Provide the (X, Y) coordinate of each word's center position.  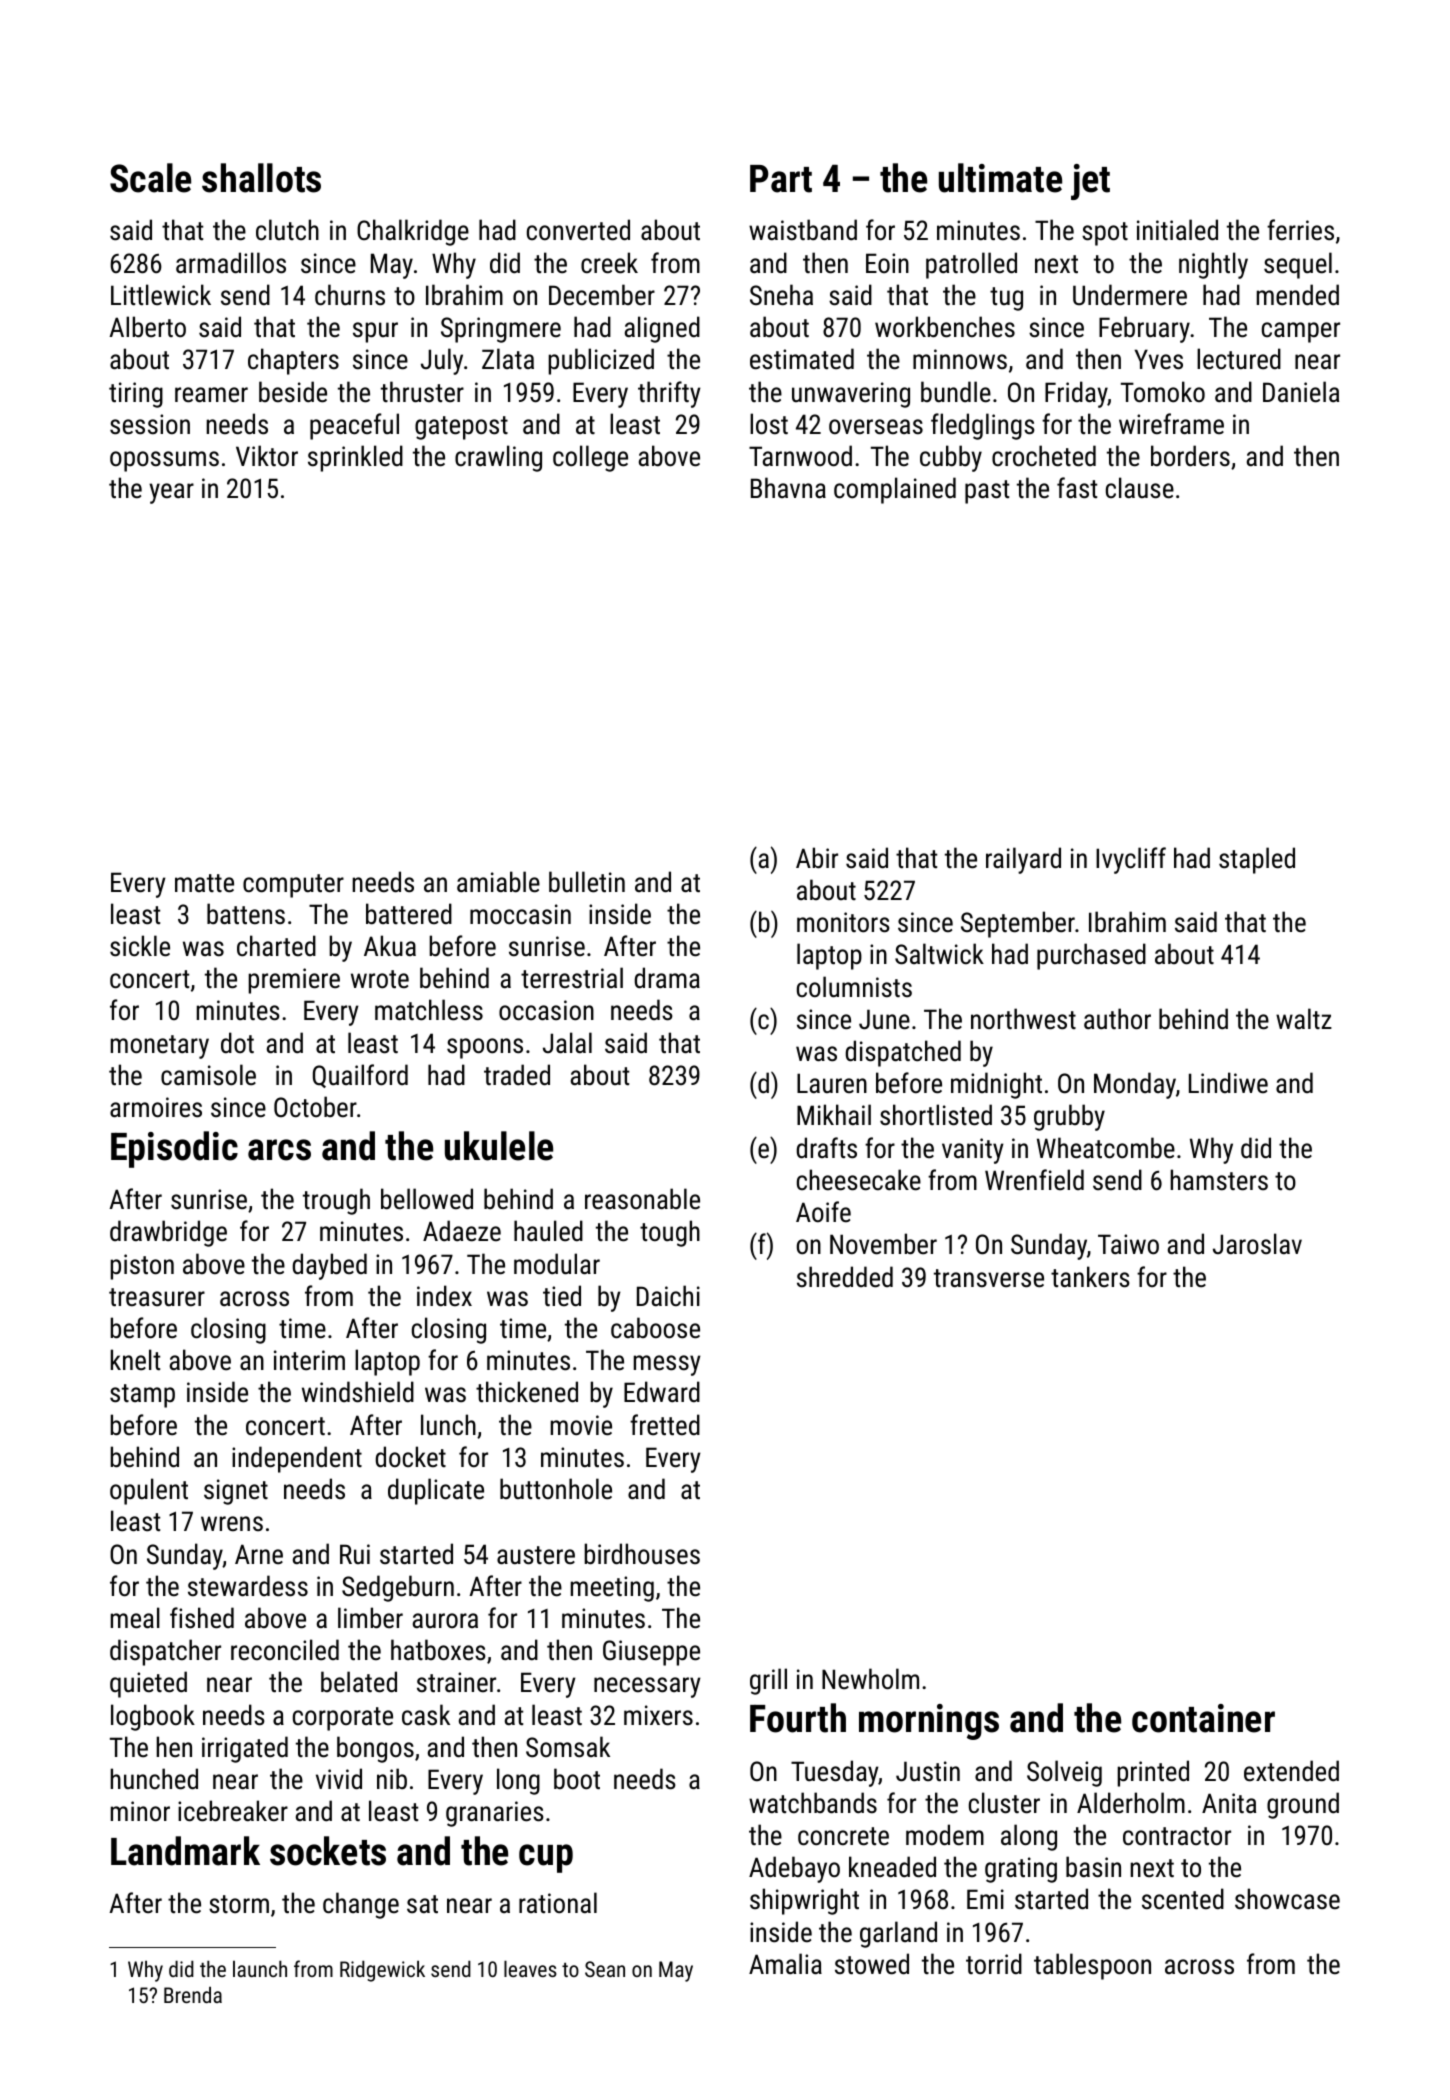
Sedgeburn (398, 1588)
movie (581, 1425)
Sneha (781, 295)
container (1203, 1718)
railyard (1023, 860)
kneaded (892, 1867)
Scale (150, 178)
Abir (817, 858)
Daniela (1301, 392)
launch (260, 1968)
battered (409, 914)
